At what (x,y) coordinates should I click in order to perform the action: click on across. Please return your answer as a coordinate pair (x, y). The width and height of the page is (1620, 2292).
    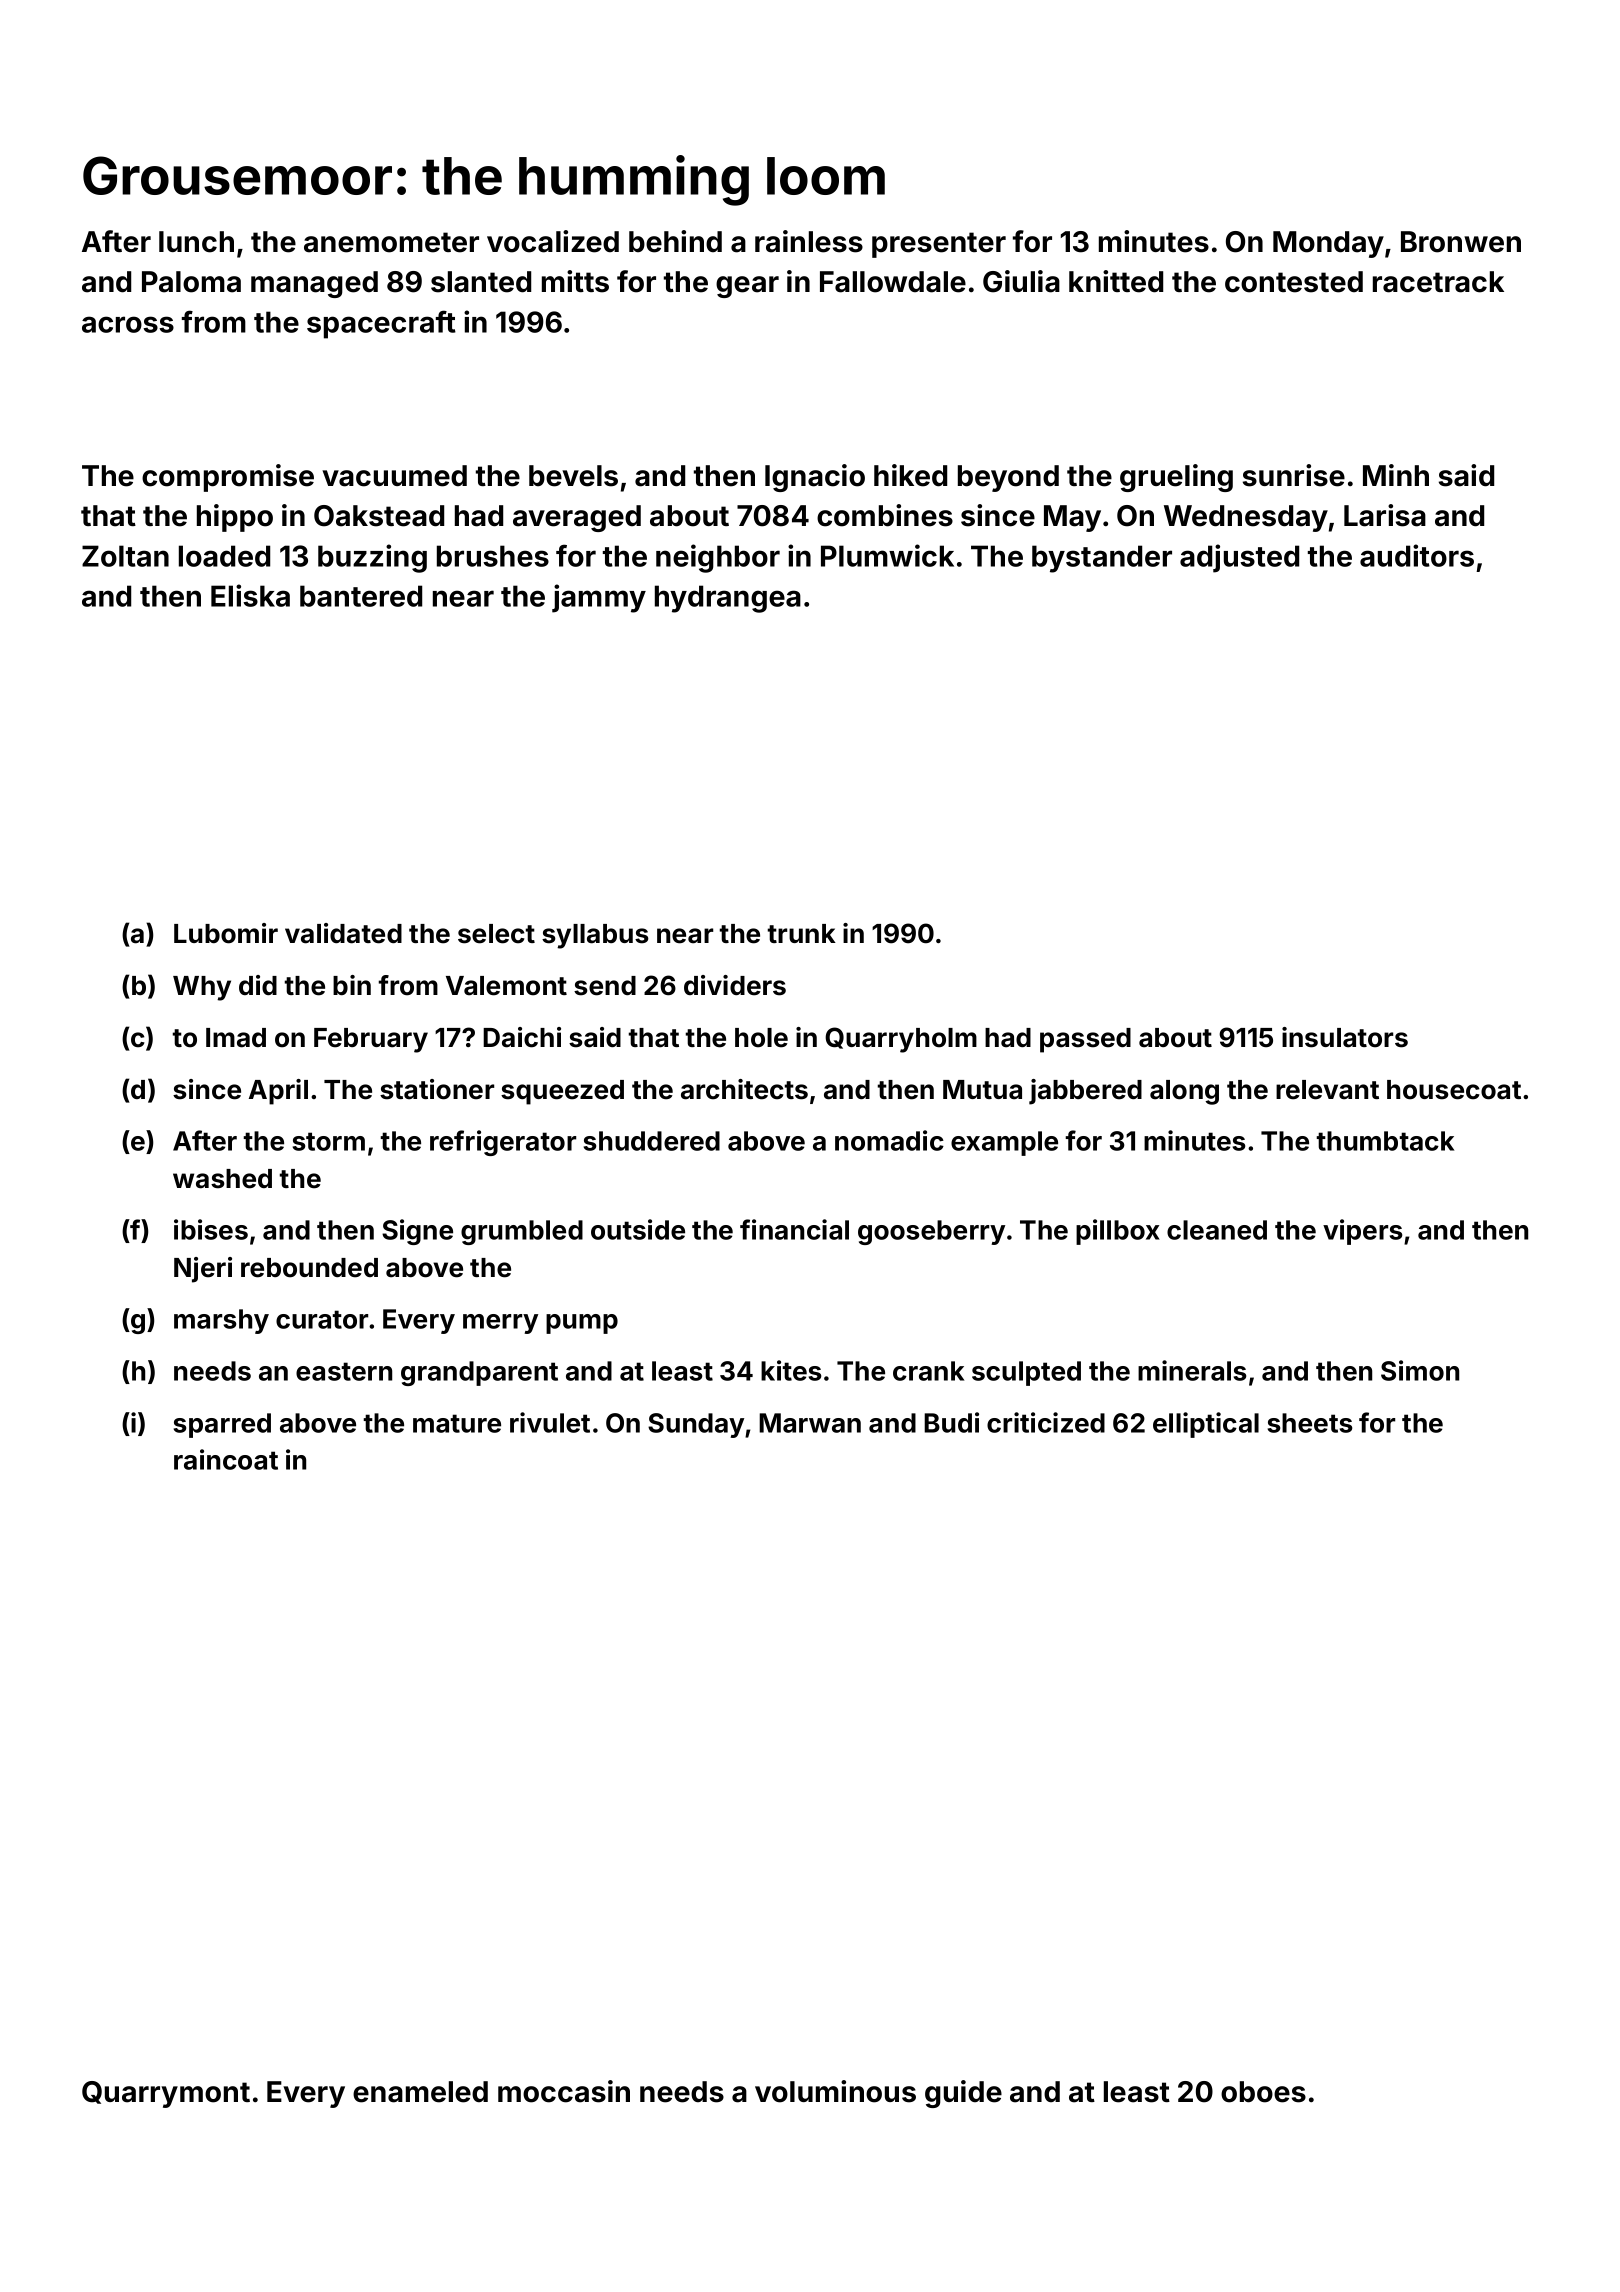
    Looking at the image, I should click on (128, 324).
